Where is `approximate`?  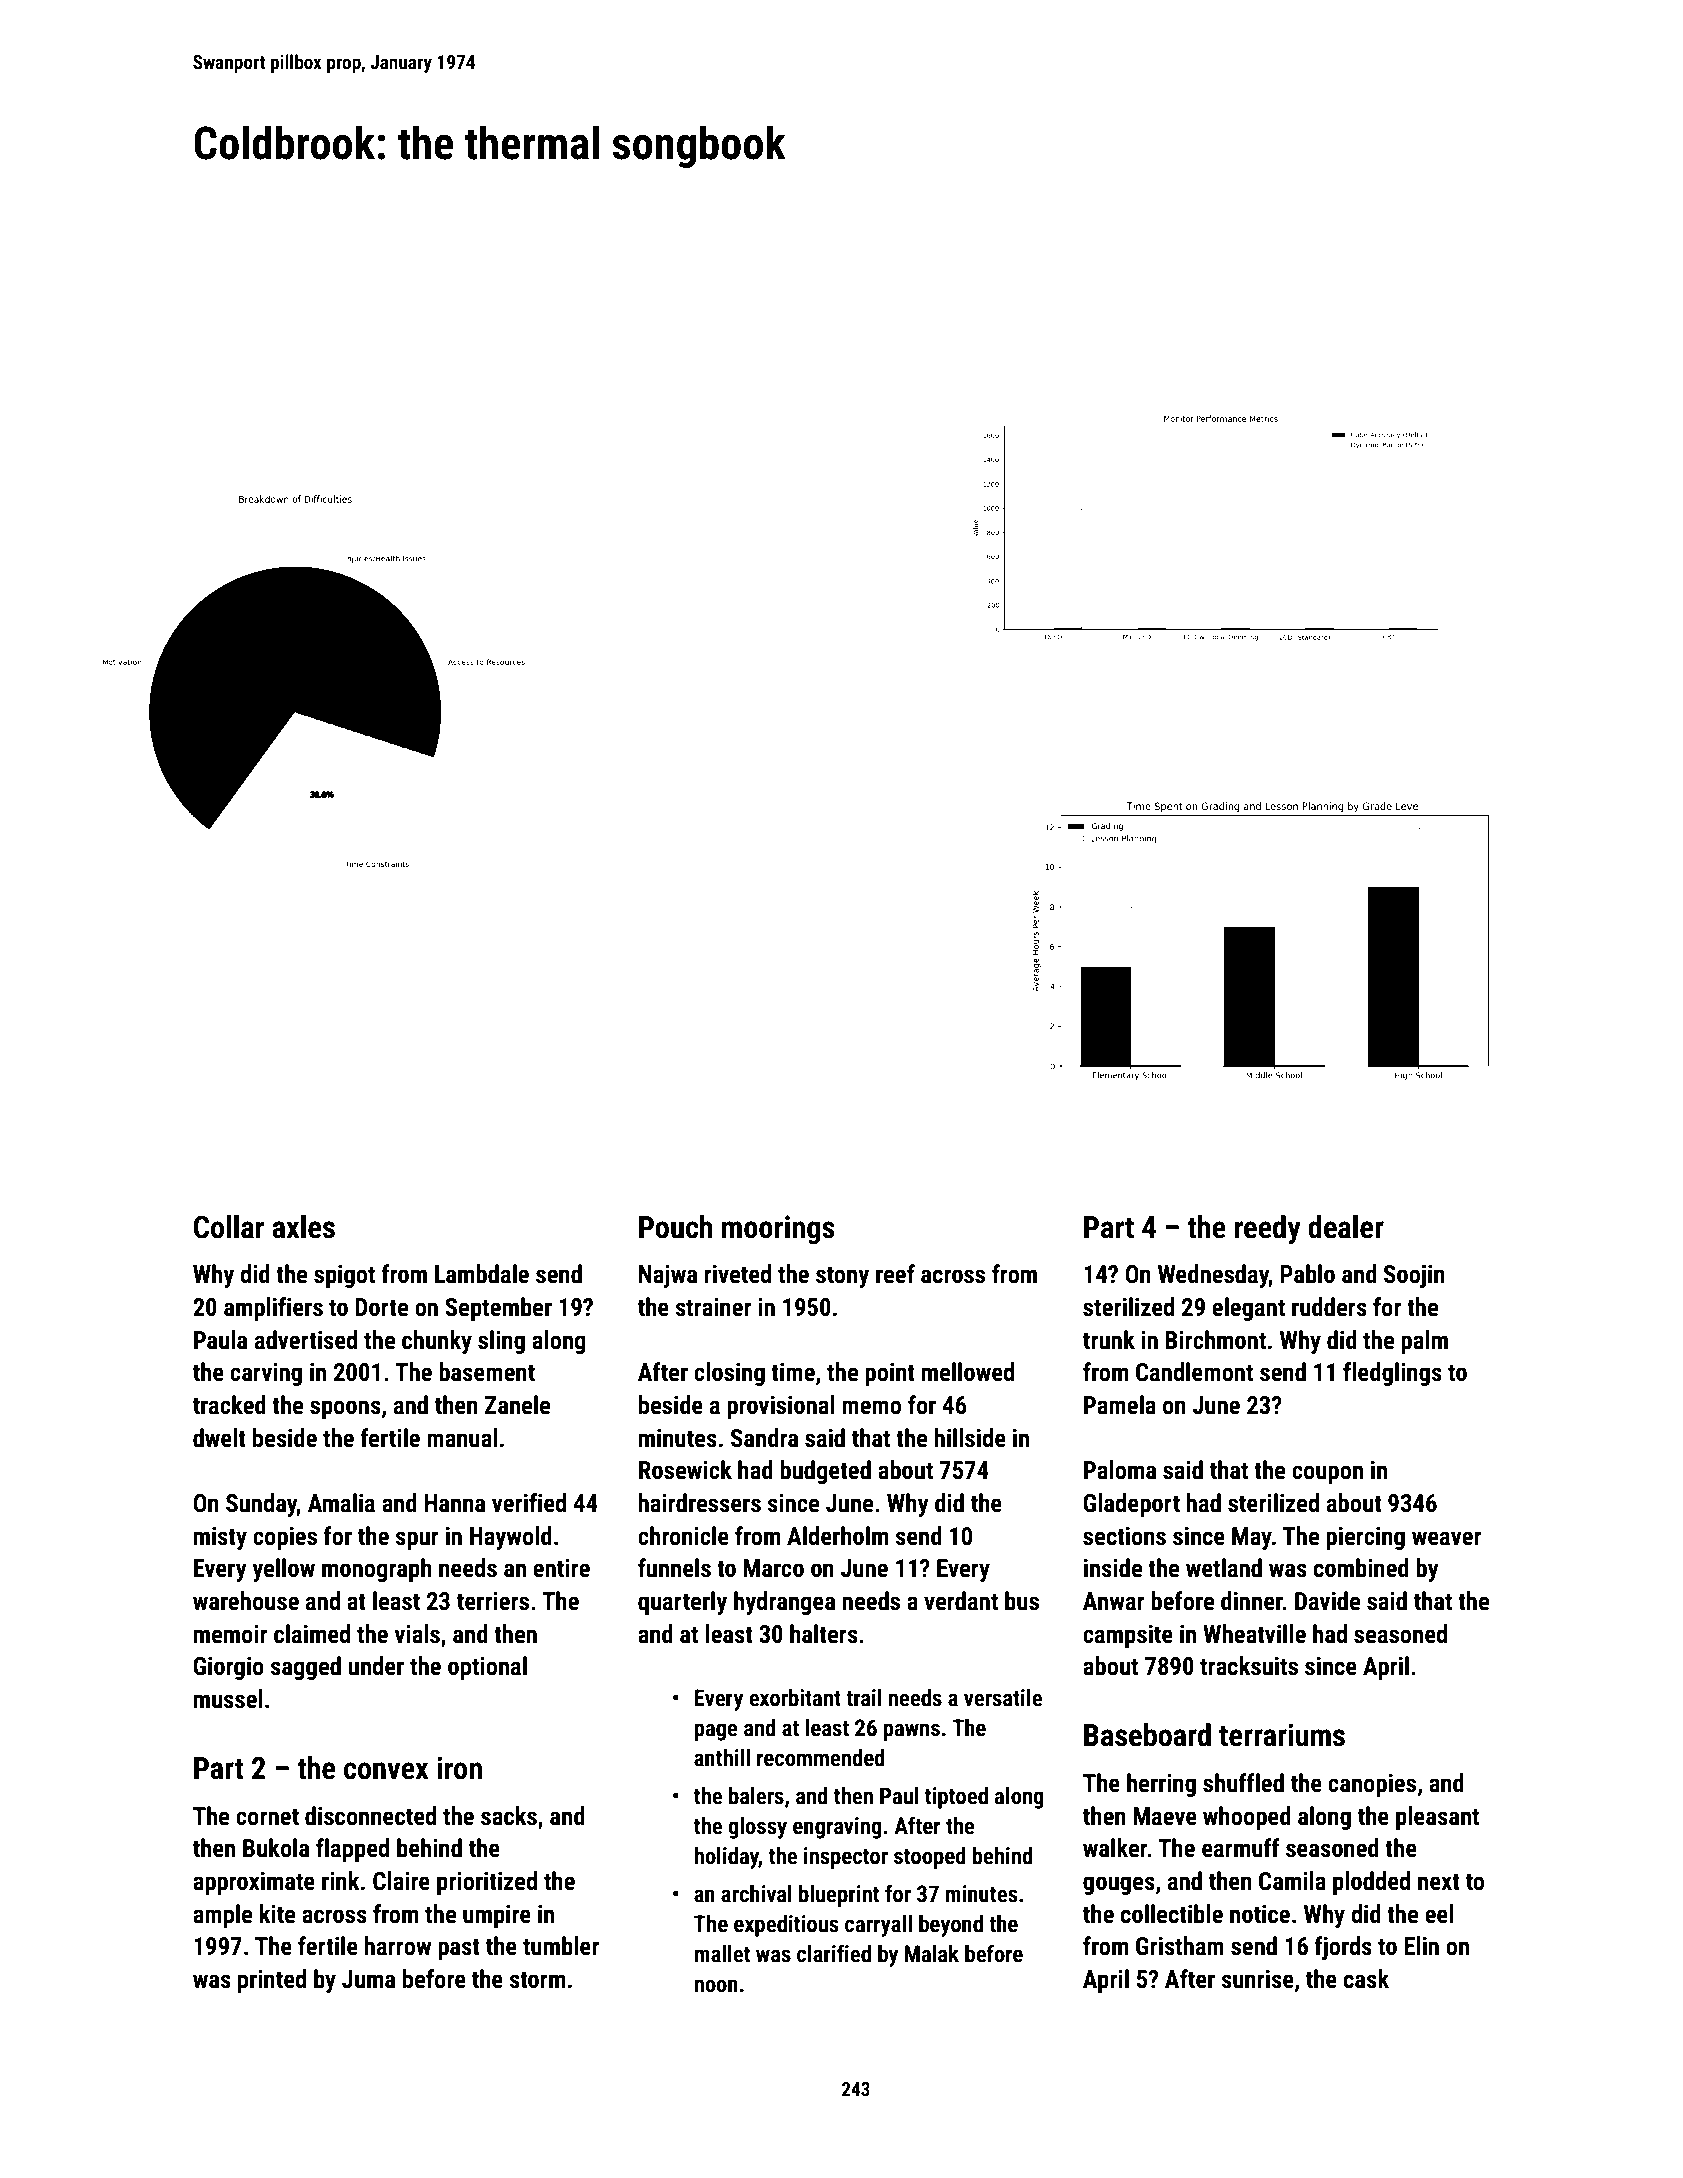 approximate is located at coordinates (254, 1883).
